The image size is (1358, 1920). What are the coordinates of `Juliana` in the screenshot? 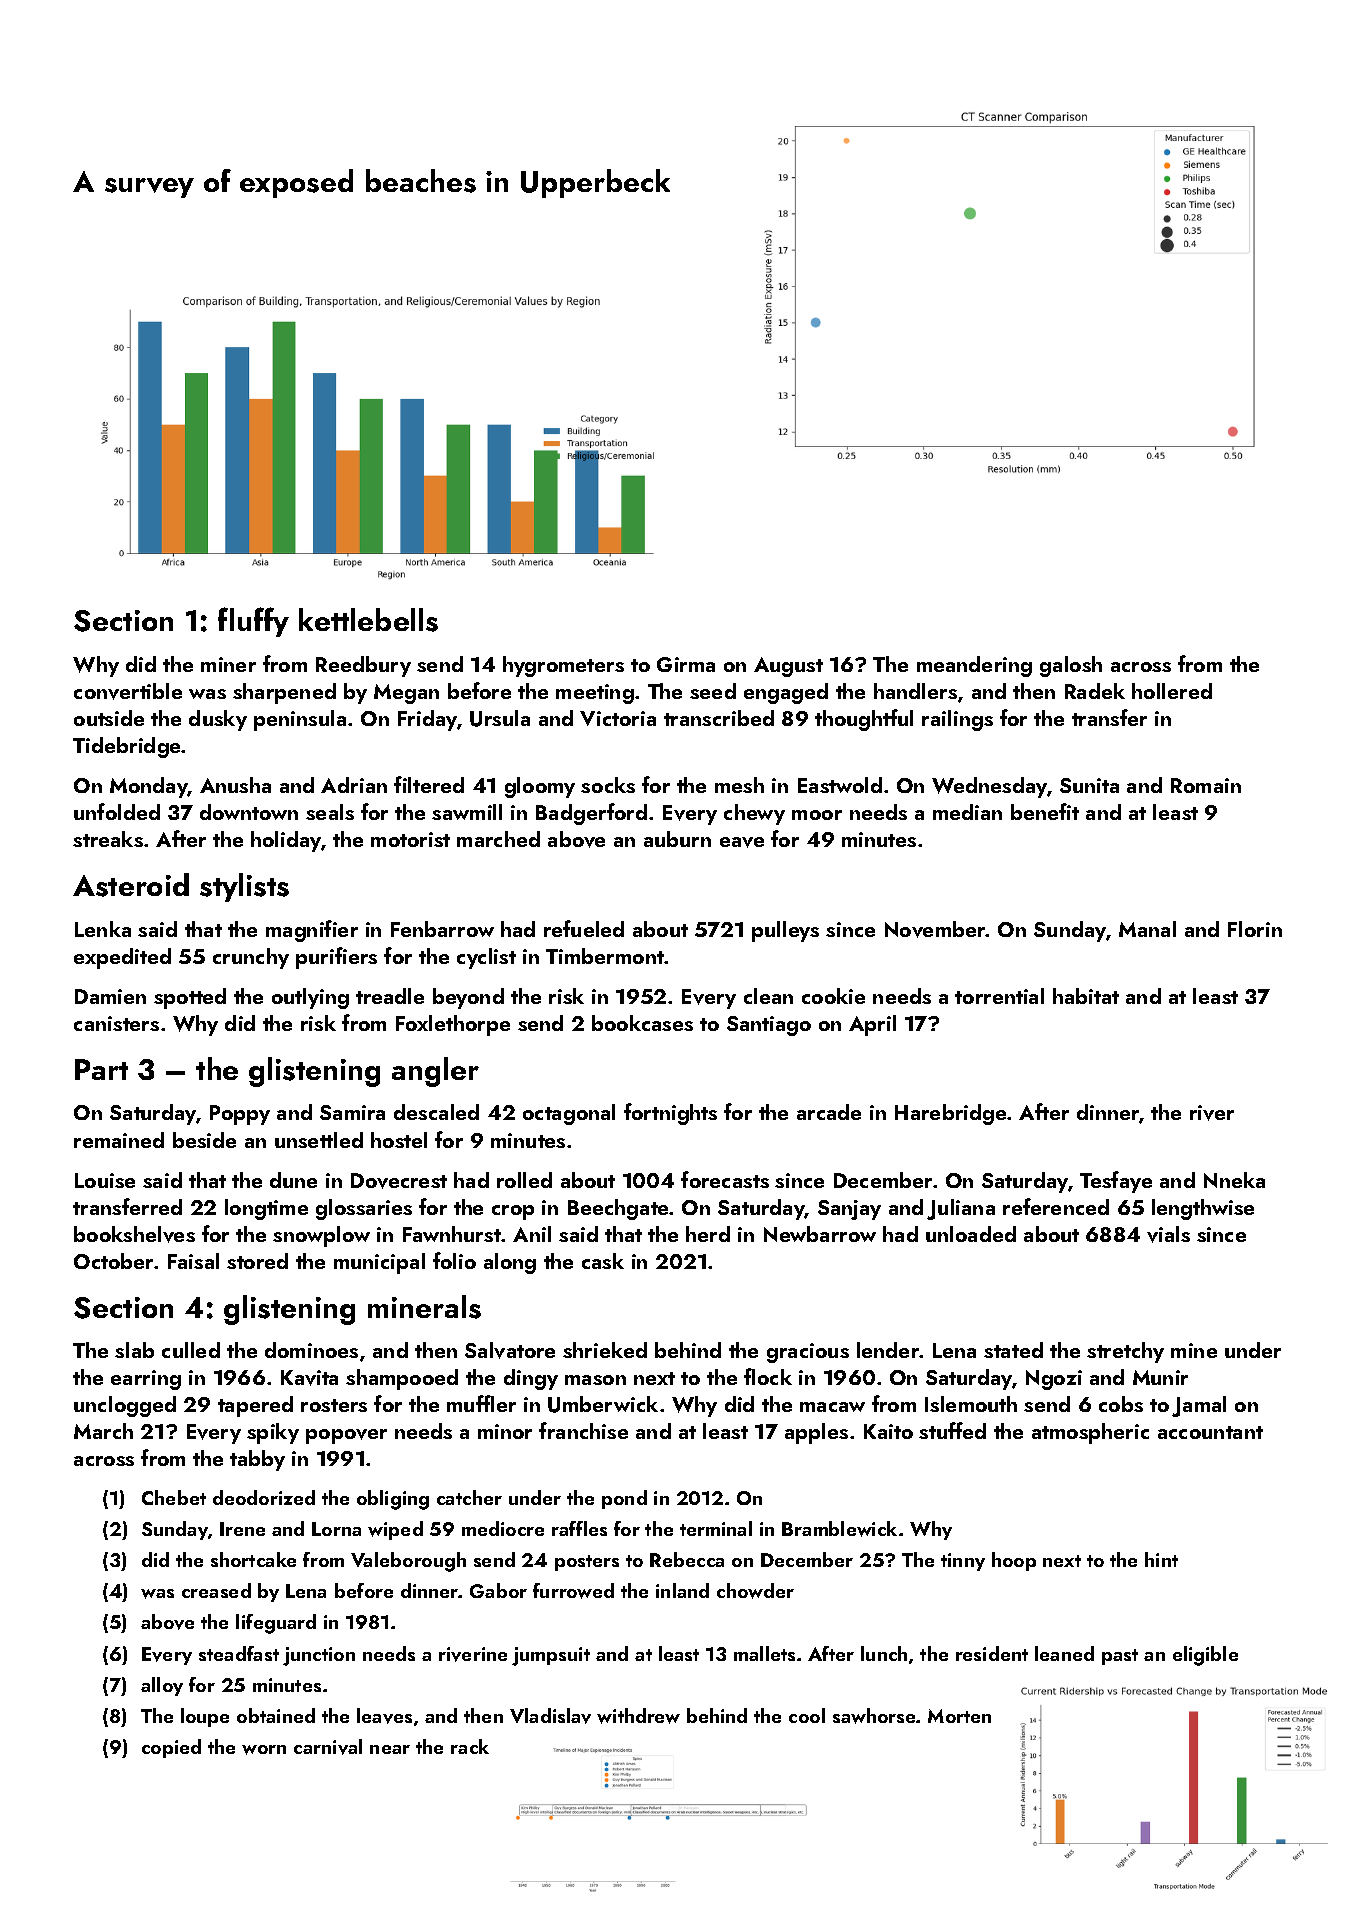 It's located at (961, 1209).
